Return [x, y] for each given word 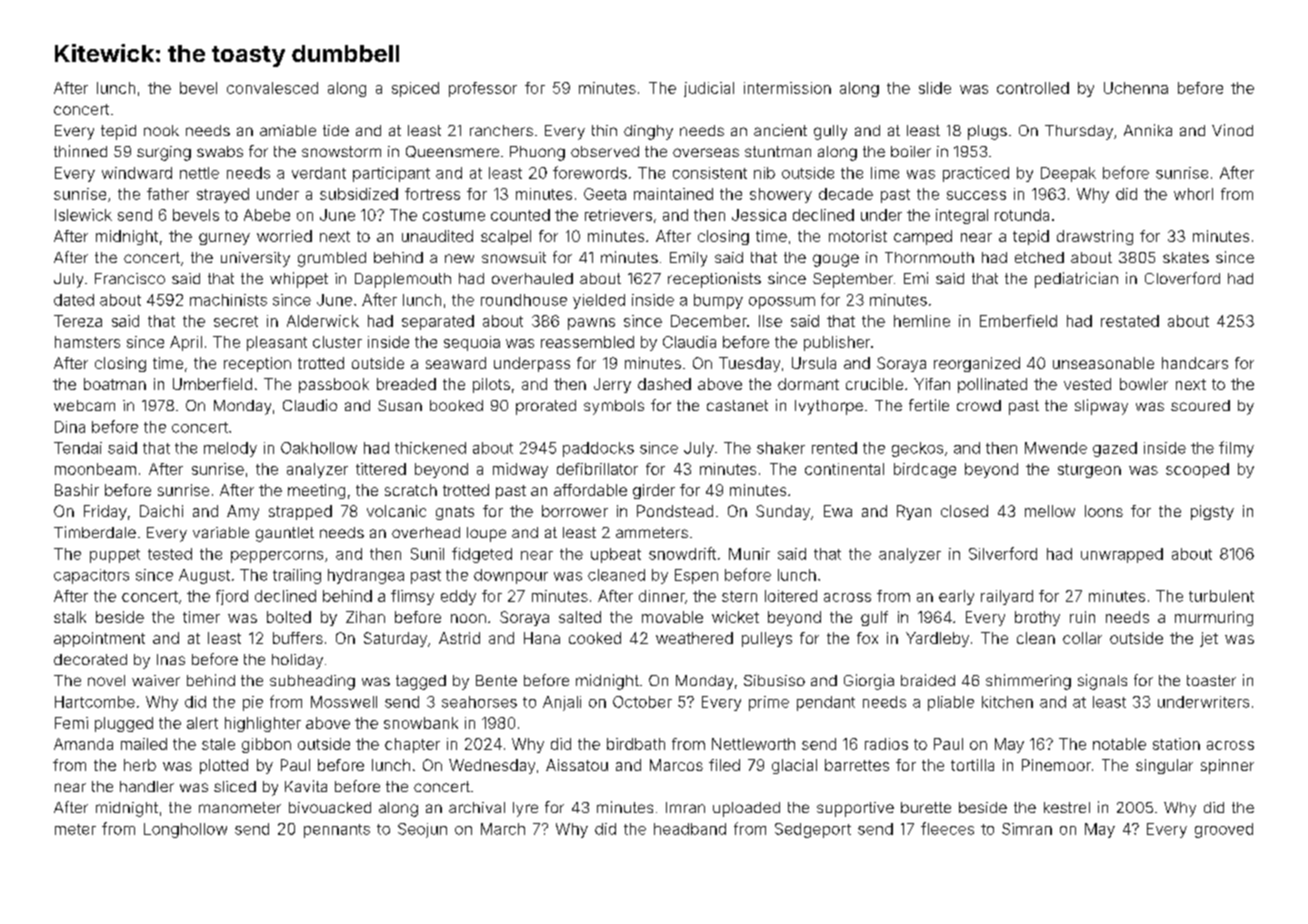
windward [137, 173]
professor [483, 89]
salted [580, 617]
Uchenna [1136, 88]
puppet [115, 556]
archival [477, 807]
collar [1082, 638]
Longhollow [185, 830]
